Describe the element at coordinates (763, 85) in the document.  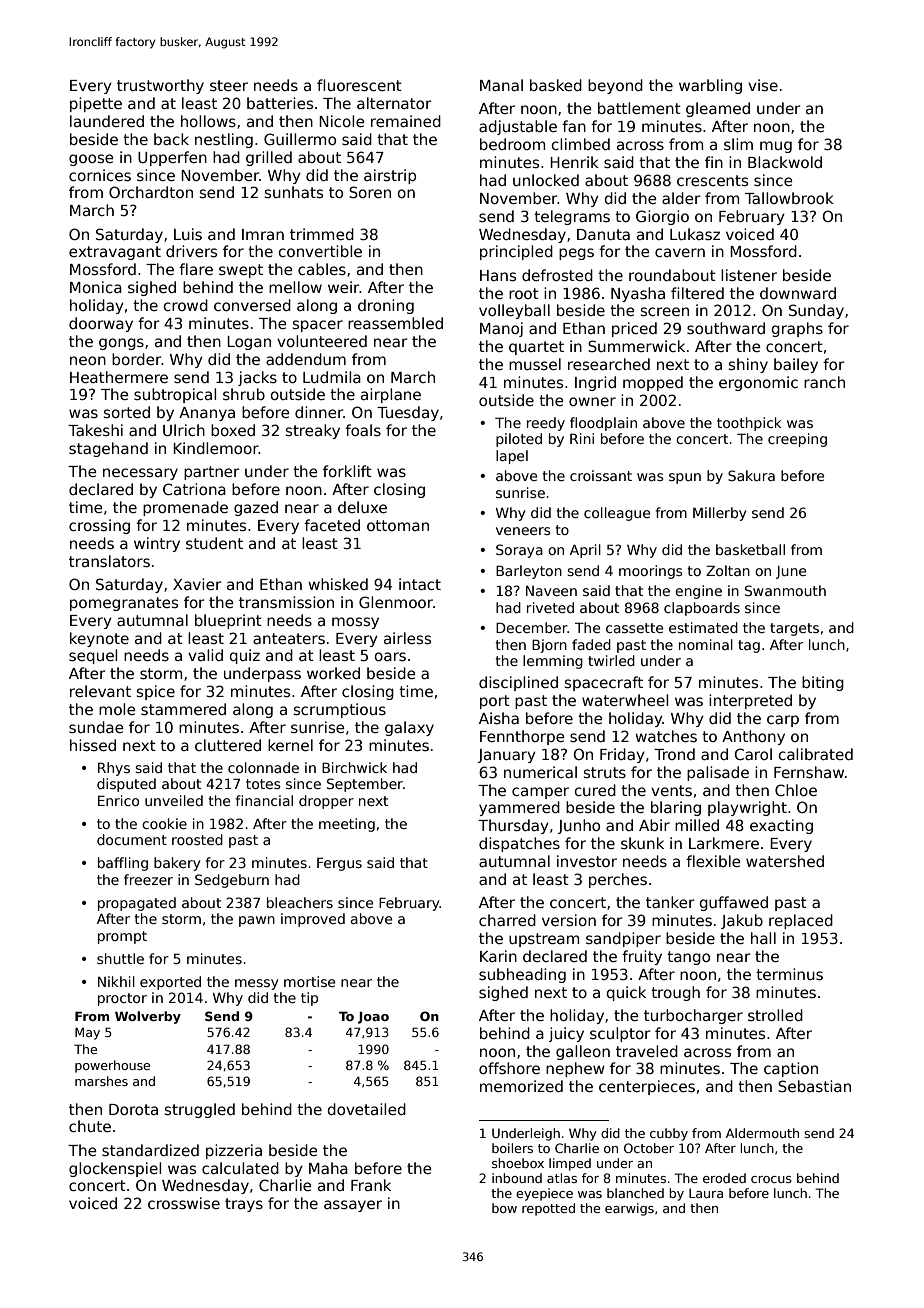
I see `vise` at that location.
